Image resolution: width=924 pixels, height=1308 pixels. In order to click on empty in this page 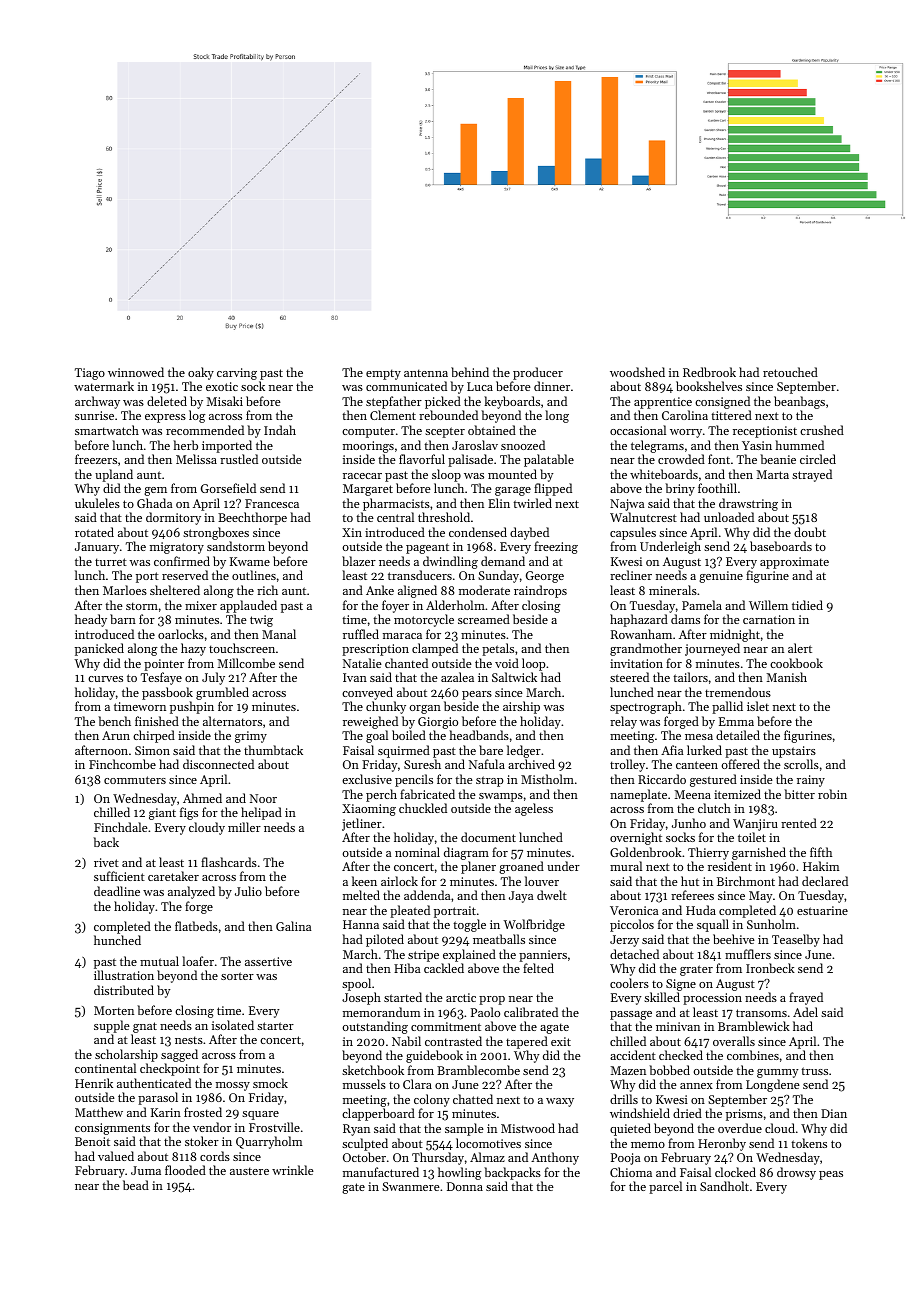, I will do `click(383, 374)`.
